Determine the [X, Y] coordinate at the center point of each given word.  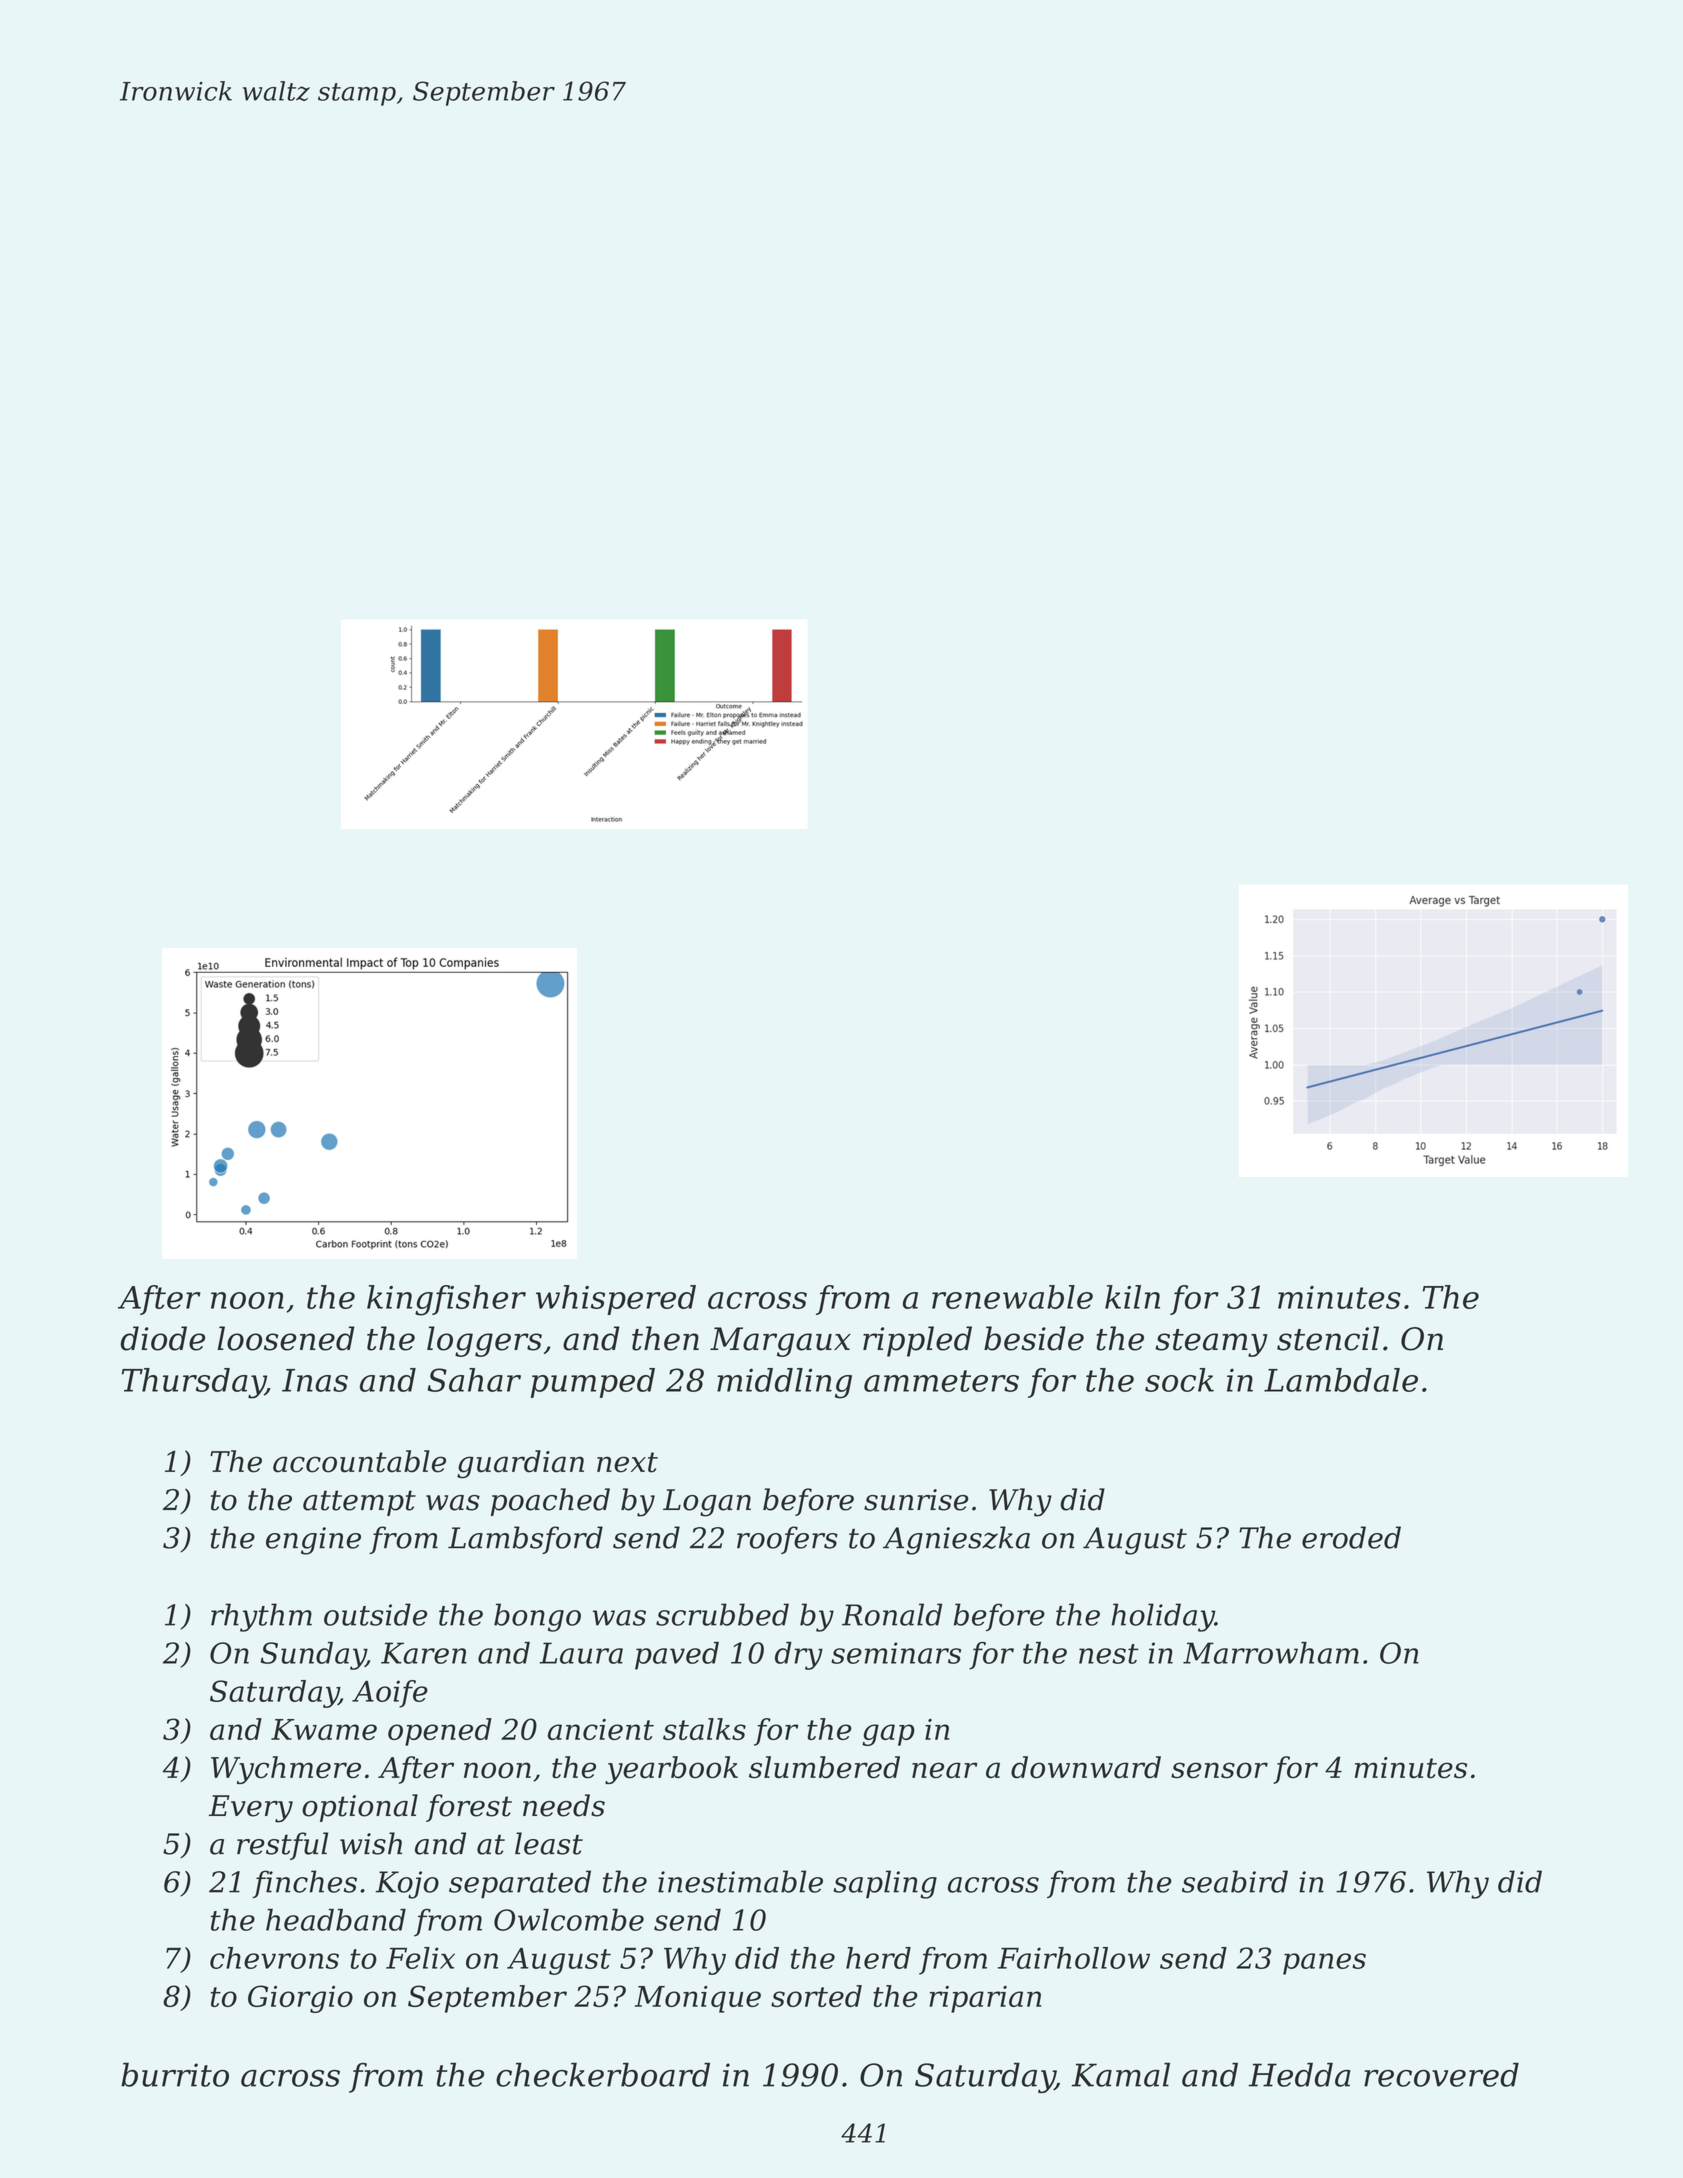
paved [677, 1656]
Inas [315, 1380]
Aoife [390, 1694]
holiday [1163, 1617]
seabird [1235, 1881]
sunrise [916, 1500]
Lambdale [1341, 1380]
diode [163, 1338]
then [665, 1338]
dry [799, 1656]
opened [440, 1732]
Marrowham [1271, 1653]
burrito [175, 2075]
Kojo [407, 1885]
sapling [885, 1884]
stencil [1328, 1338]
